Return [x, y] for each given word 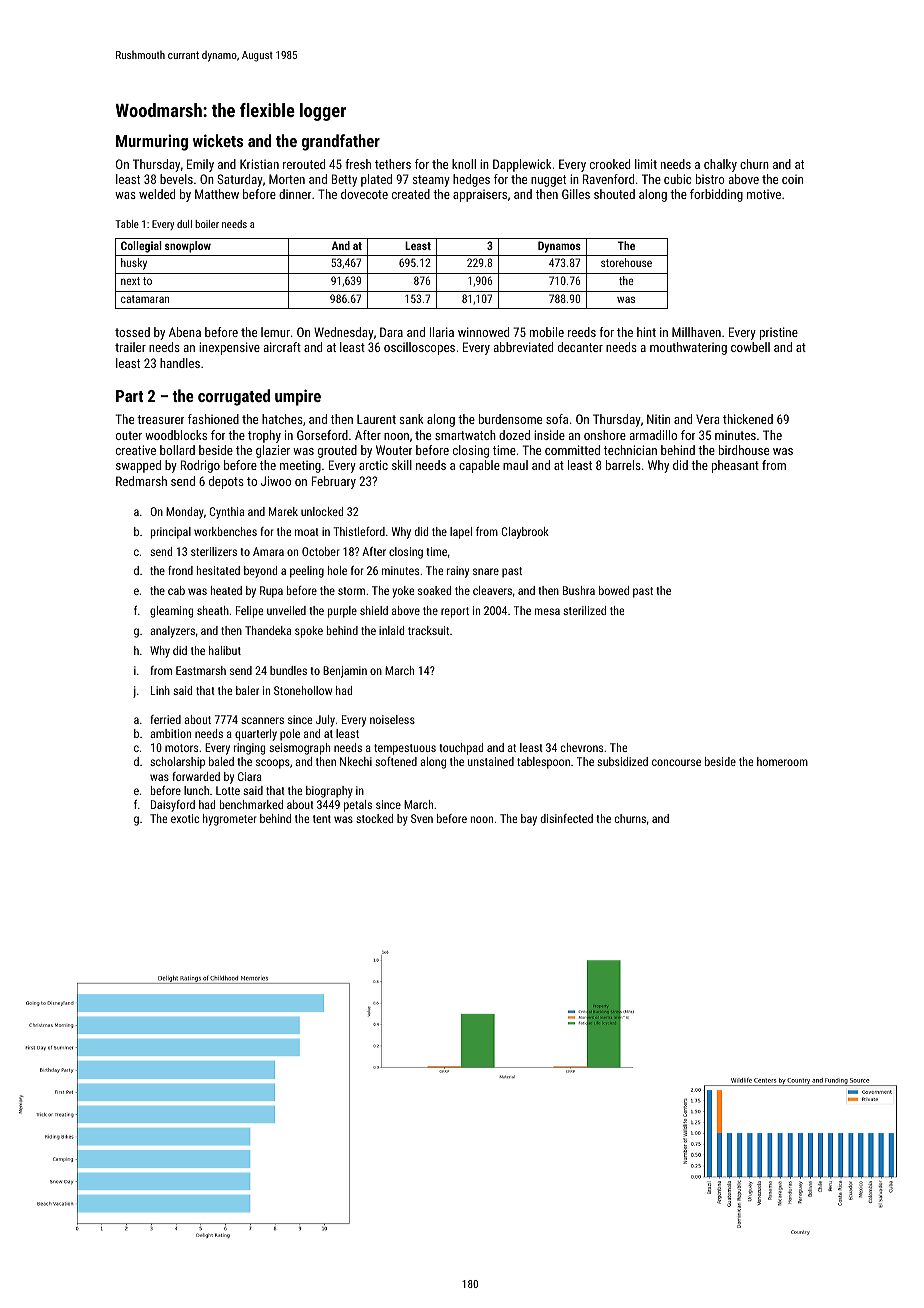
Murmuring [152, 142]
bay [529, 820]
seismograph [299, 749]
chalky [720, 165]
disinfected [567, 818]
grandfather [341, 142]
